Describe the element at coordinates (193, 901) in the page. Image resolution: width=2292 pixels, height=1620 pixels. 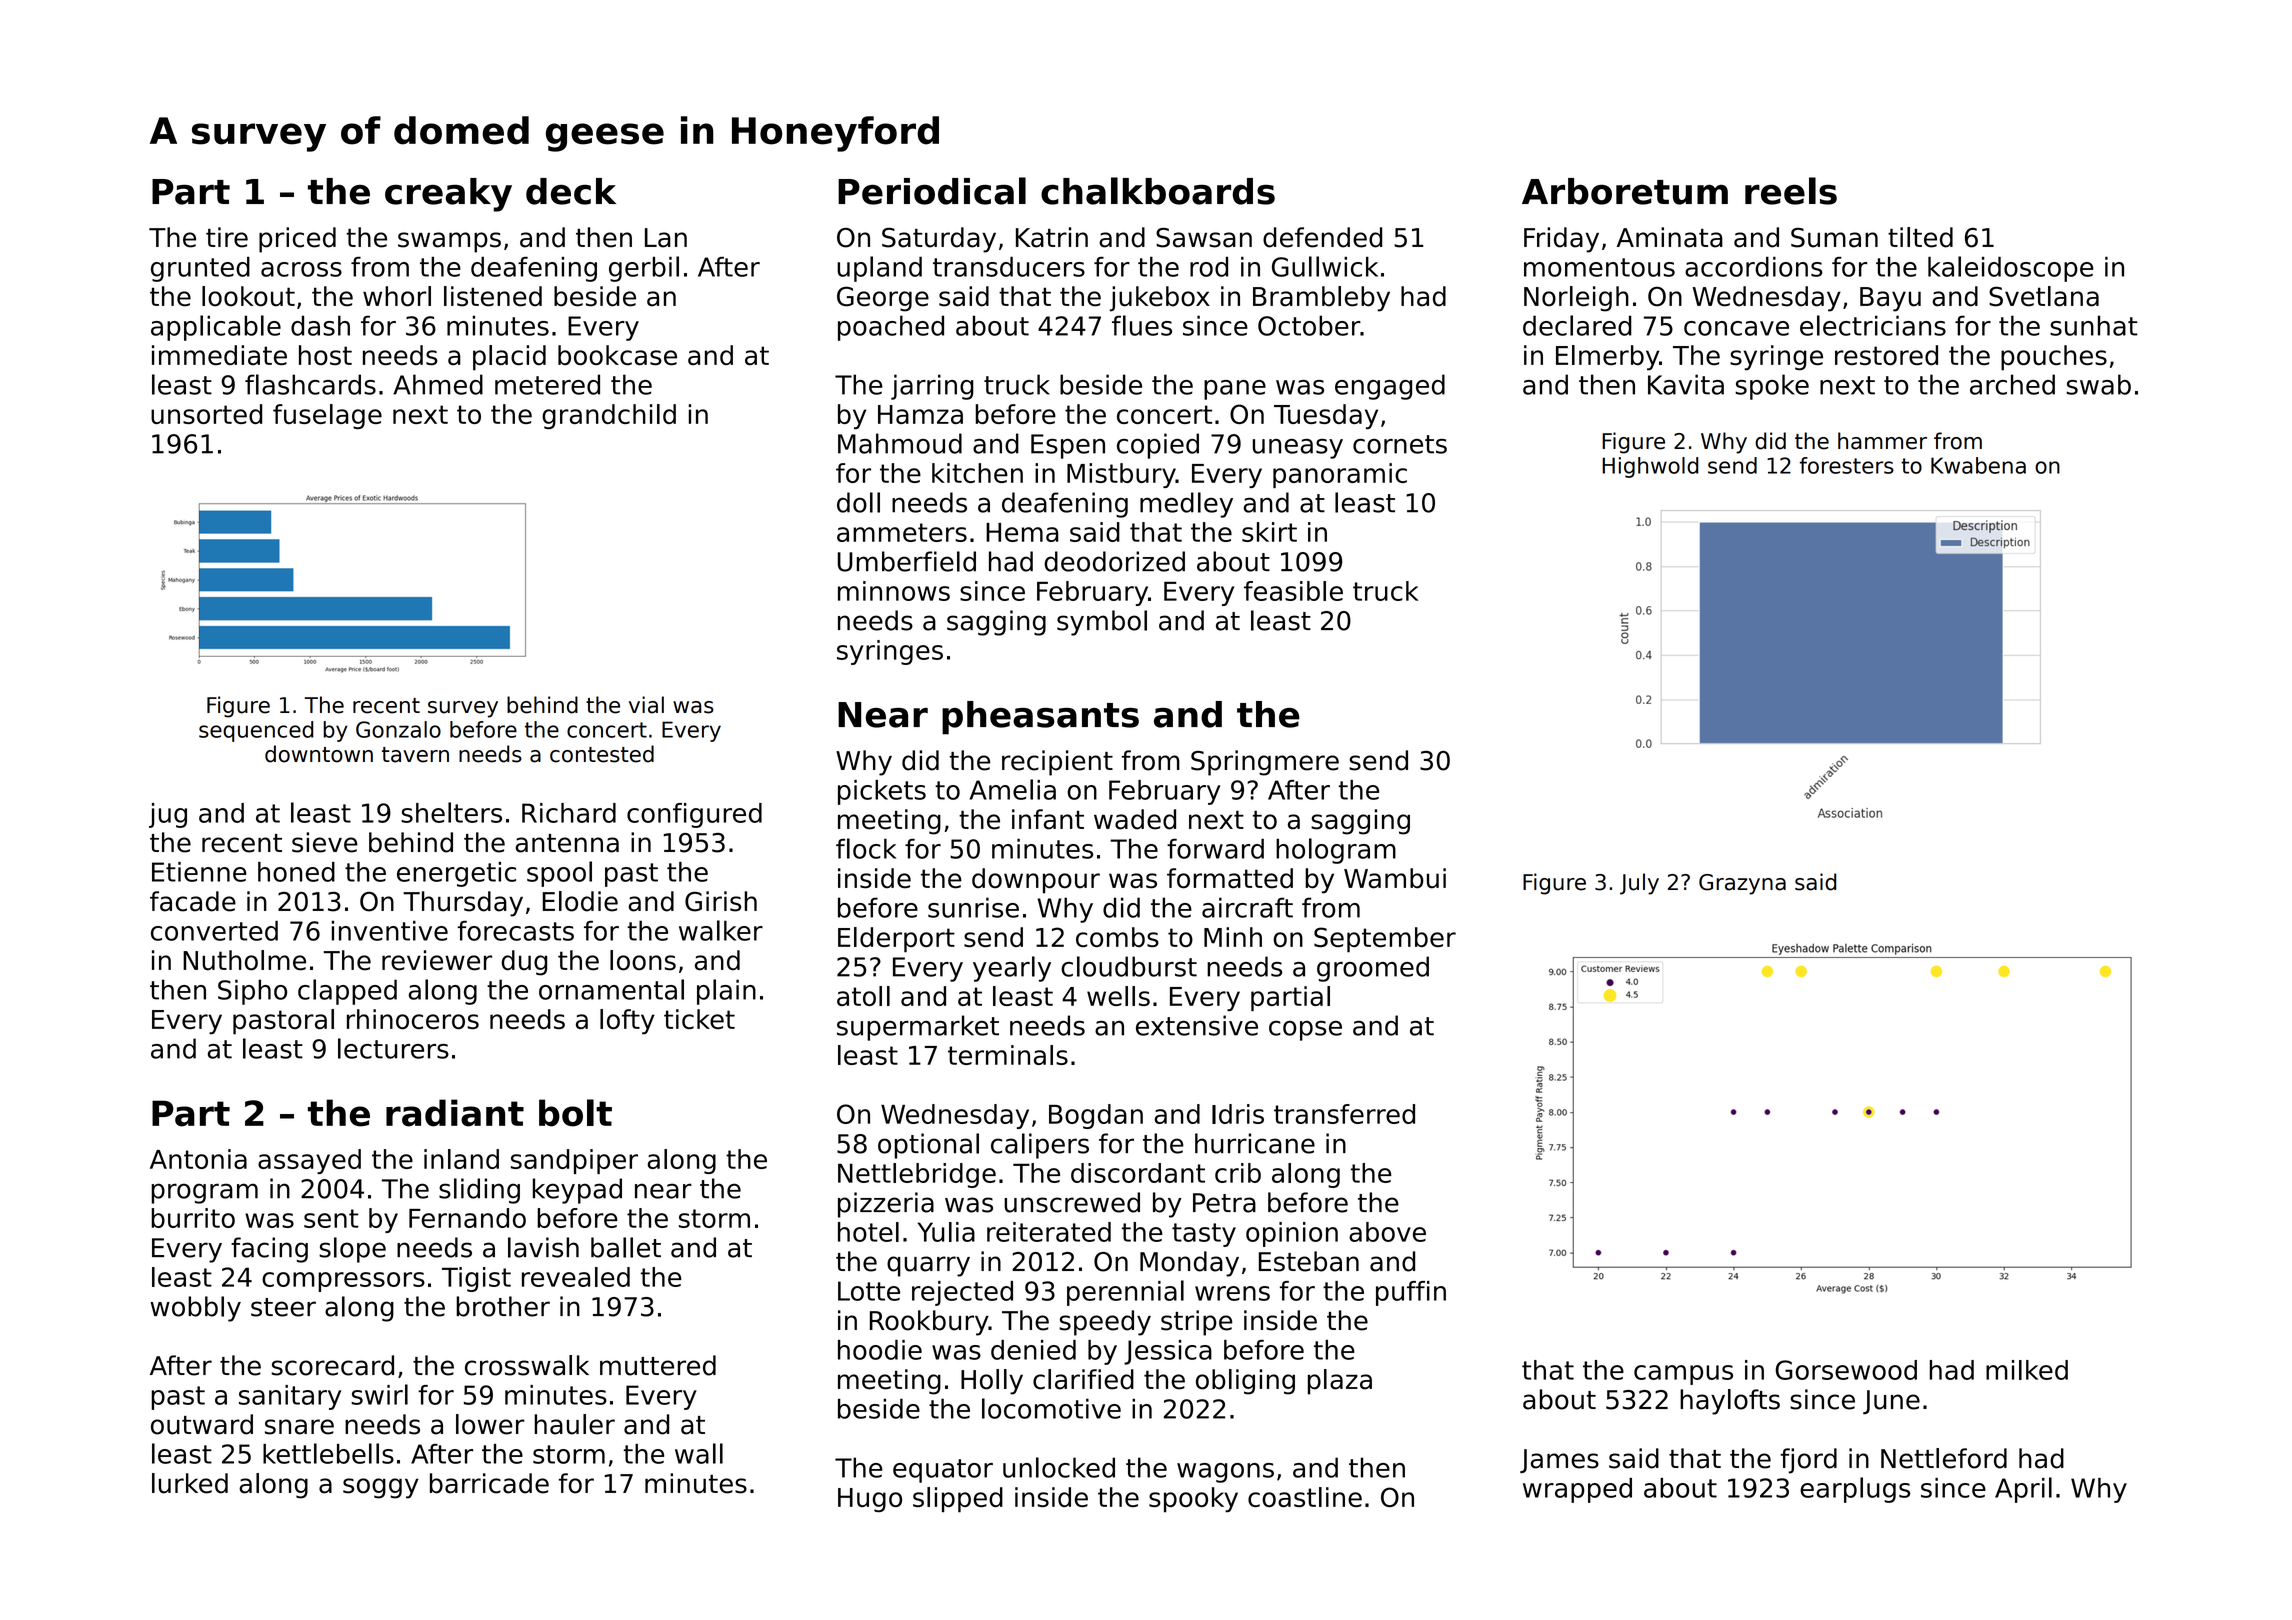
I see `facade` at that location.
